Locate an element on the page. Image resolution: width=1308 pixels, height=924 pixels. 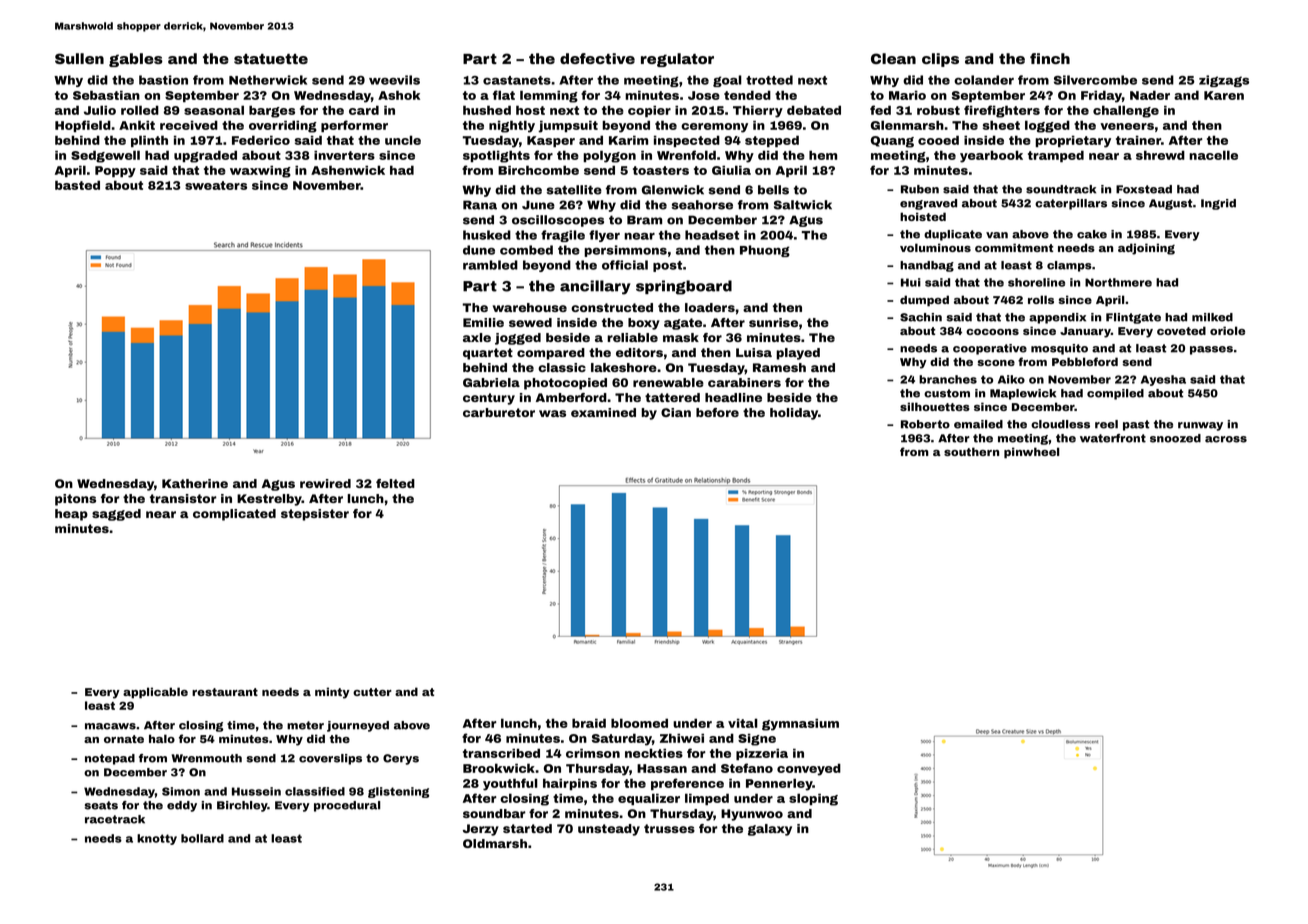
Emilie is located at coordinates (483, 322).
